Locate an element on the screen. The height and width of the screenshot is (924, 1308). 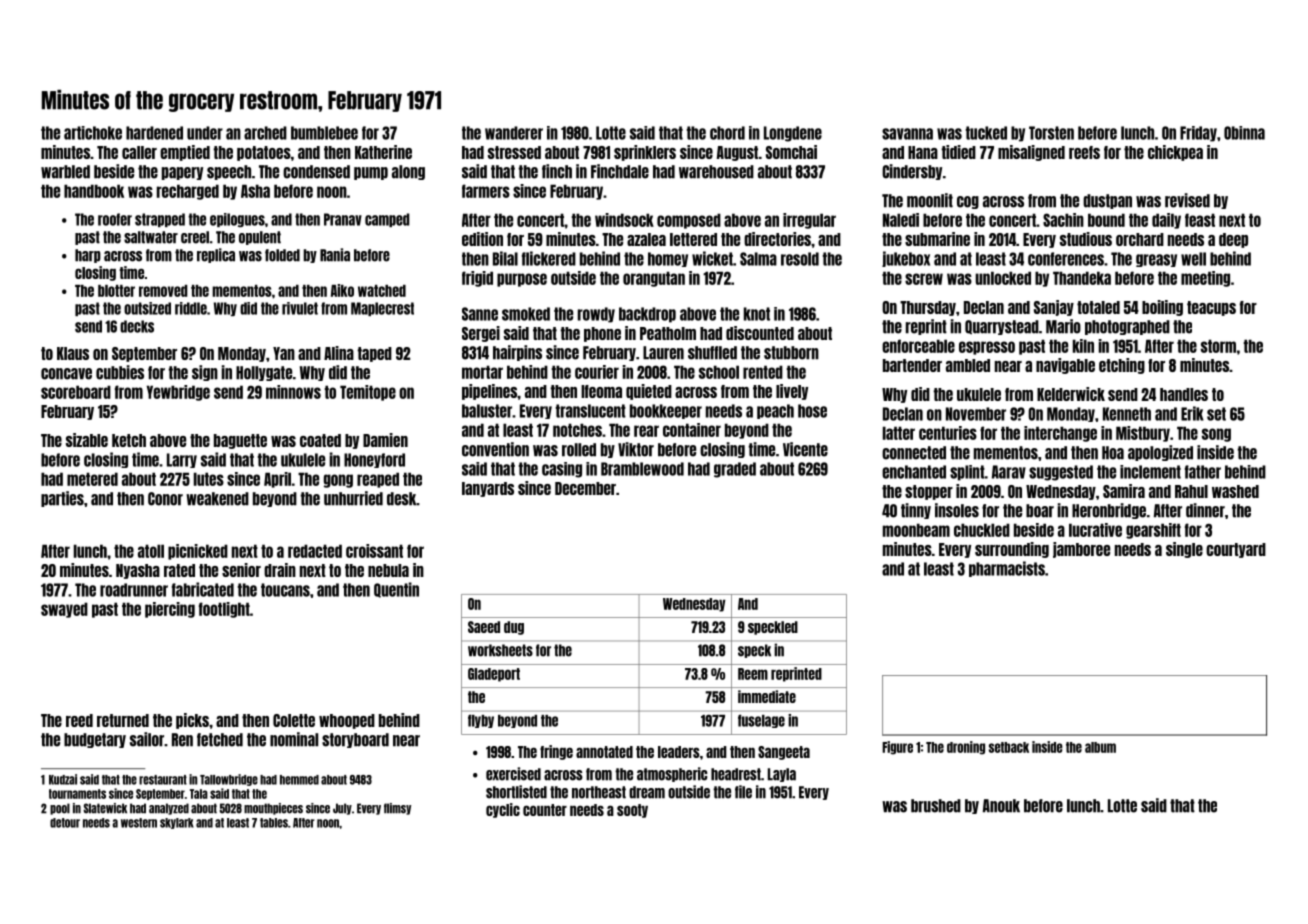
brushed is located at coordinates (936, 806).
